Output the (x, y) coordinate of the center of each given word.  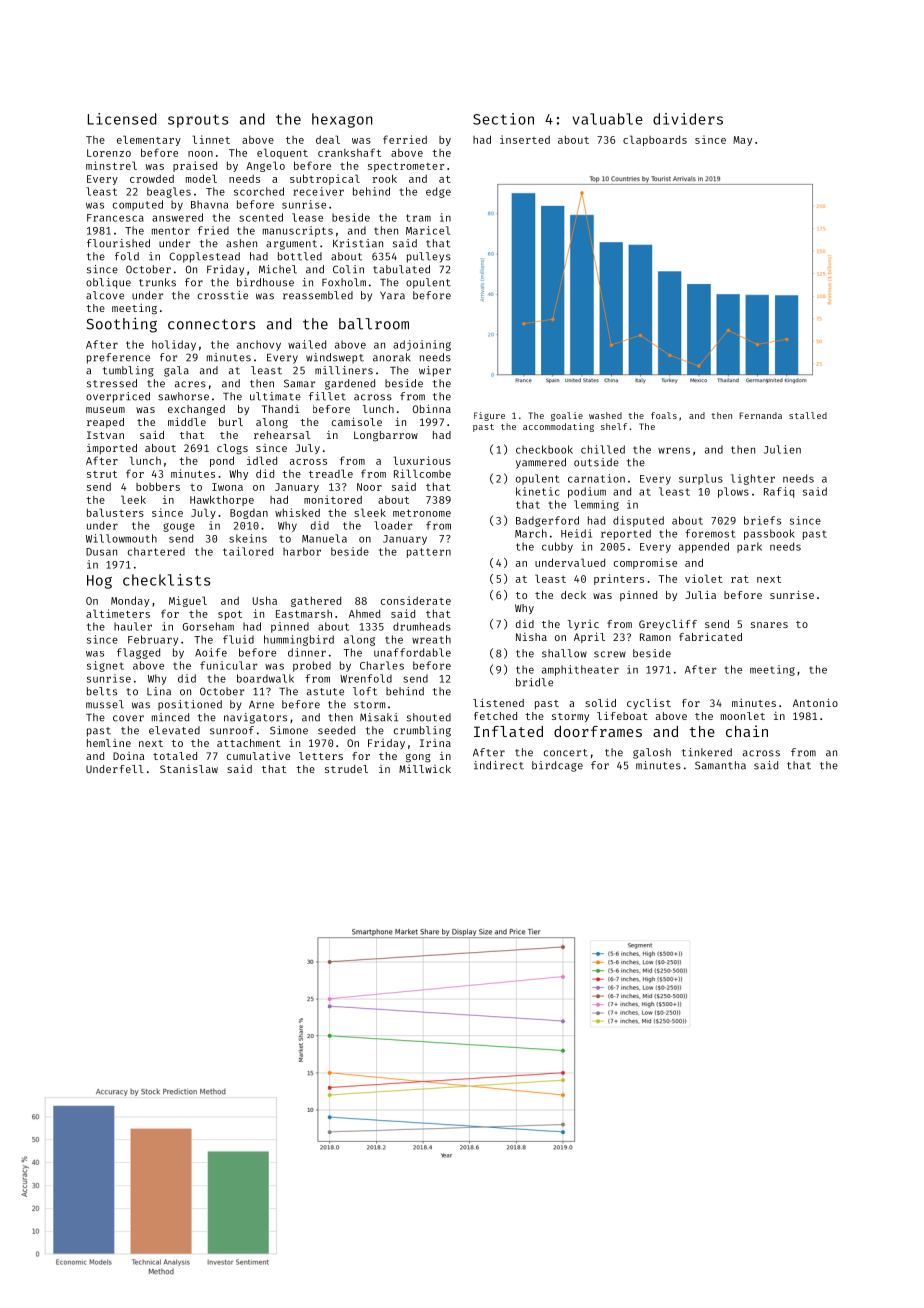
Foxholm (344, 282)
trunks (157, 282)
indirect (499, 765)
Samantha (720, 765)
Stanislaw (189, 769)
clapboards (655, 140)
